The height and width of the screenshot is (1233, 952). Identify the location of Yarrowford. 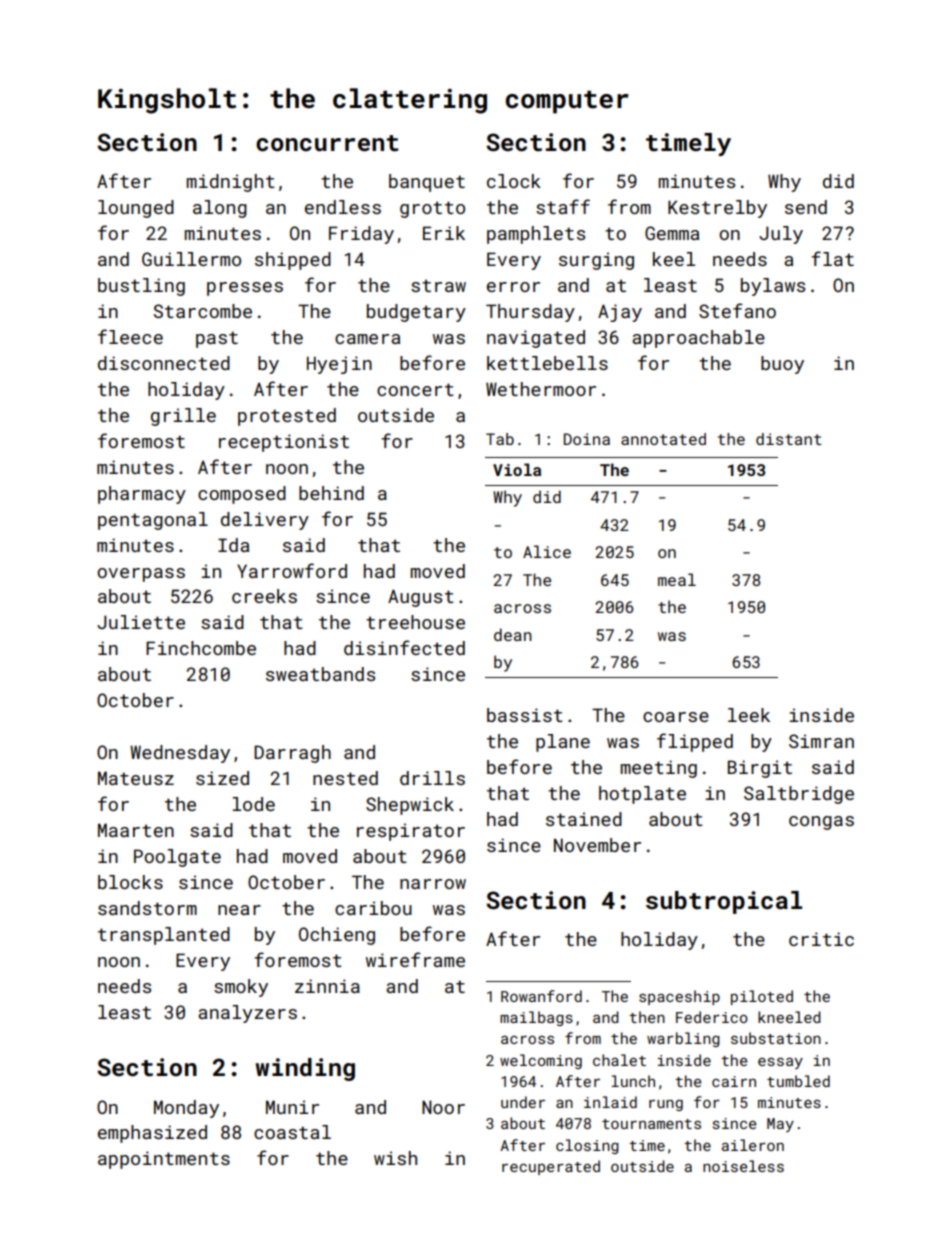
(292, 570).
